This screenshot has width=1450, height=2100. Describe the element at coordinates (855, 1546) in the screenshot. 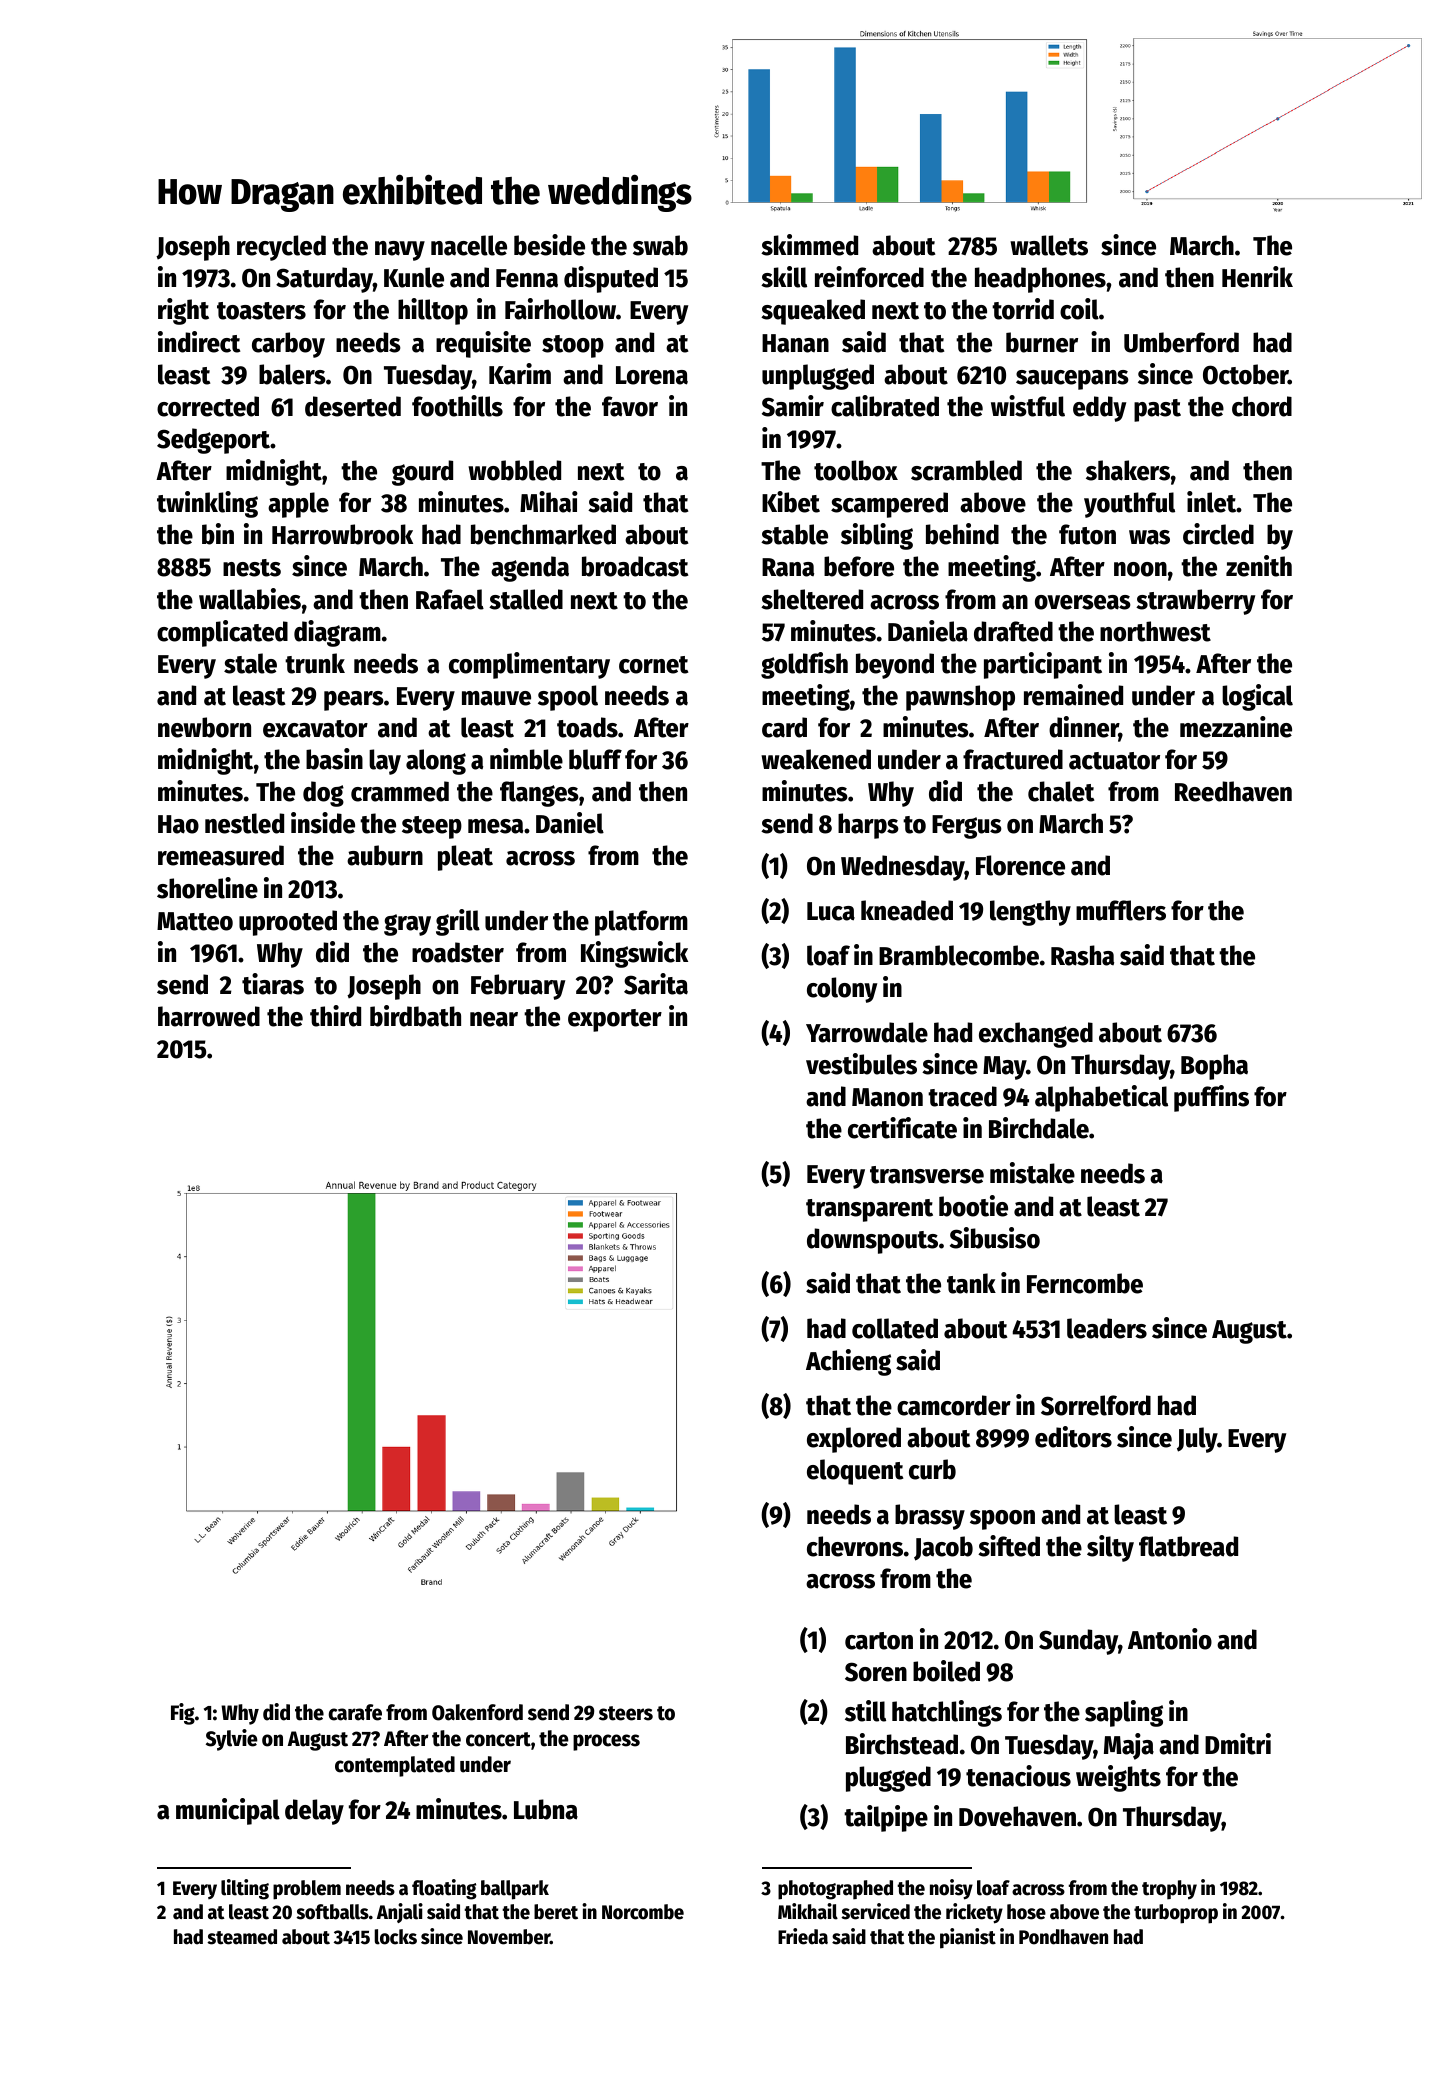

I see `chevrons` at that location.
